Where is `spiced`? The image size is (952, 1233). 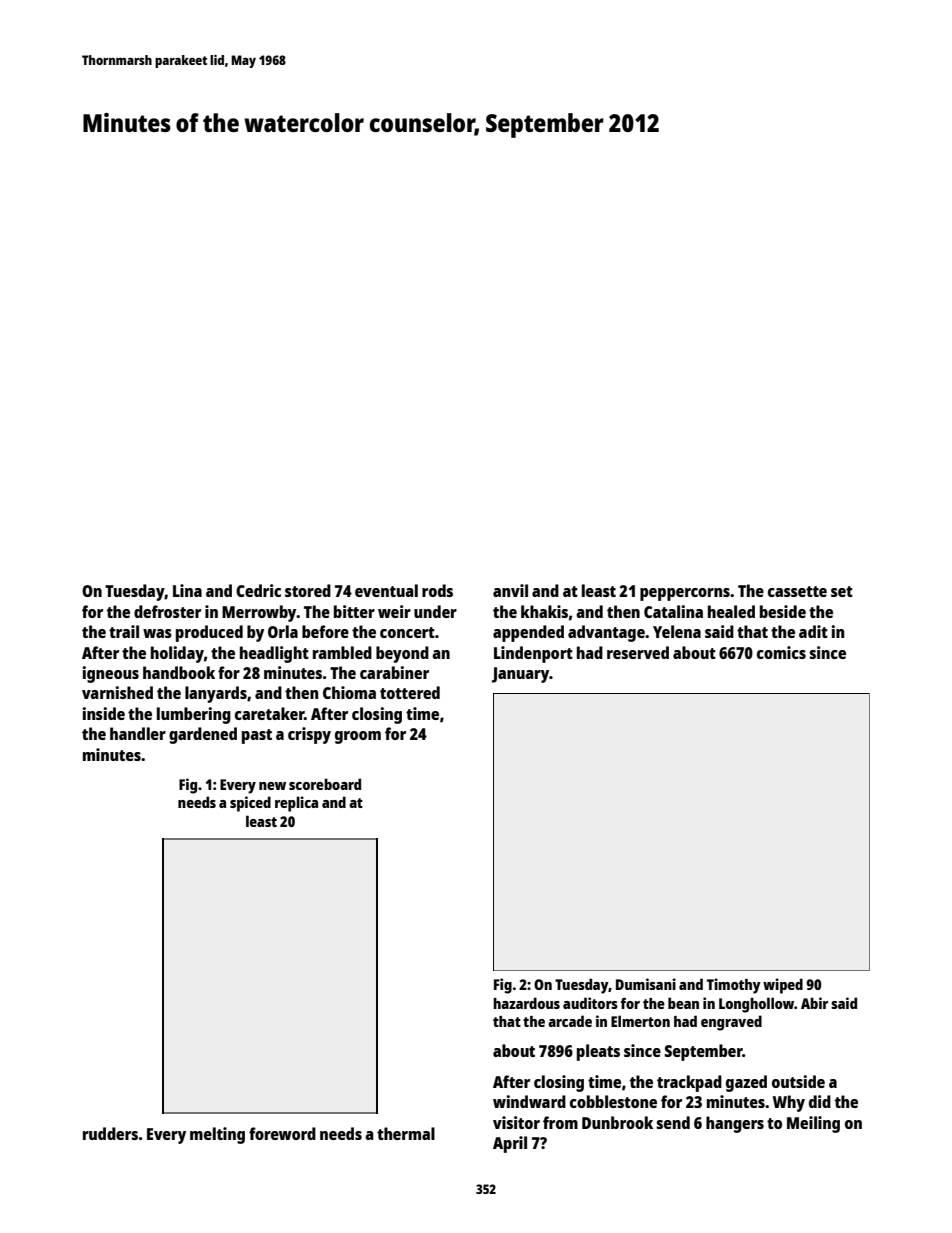
spiced is located at coordinates (250, 804).
